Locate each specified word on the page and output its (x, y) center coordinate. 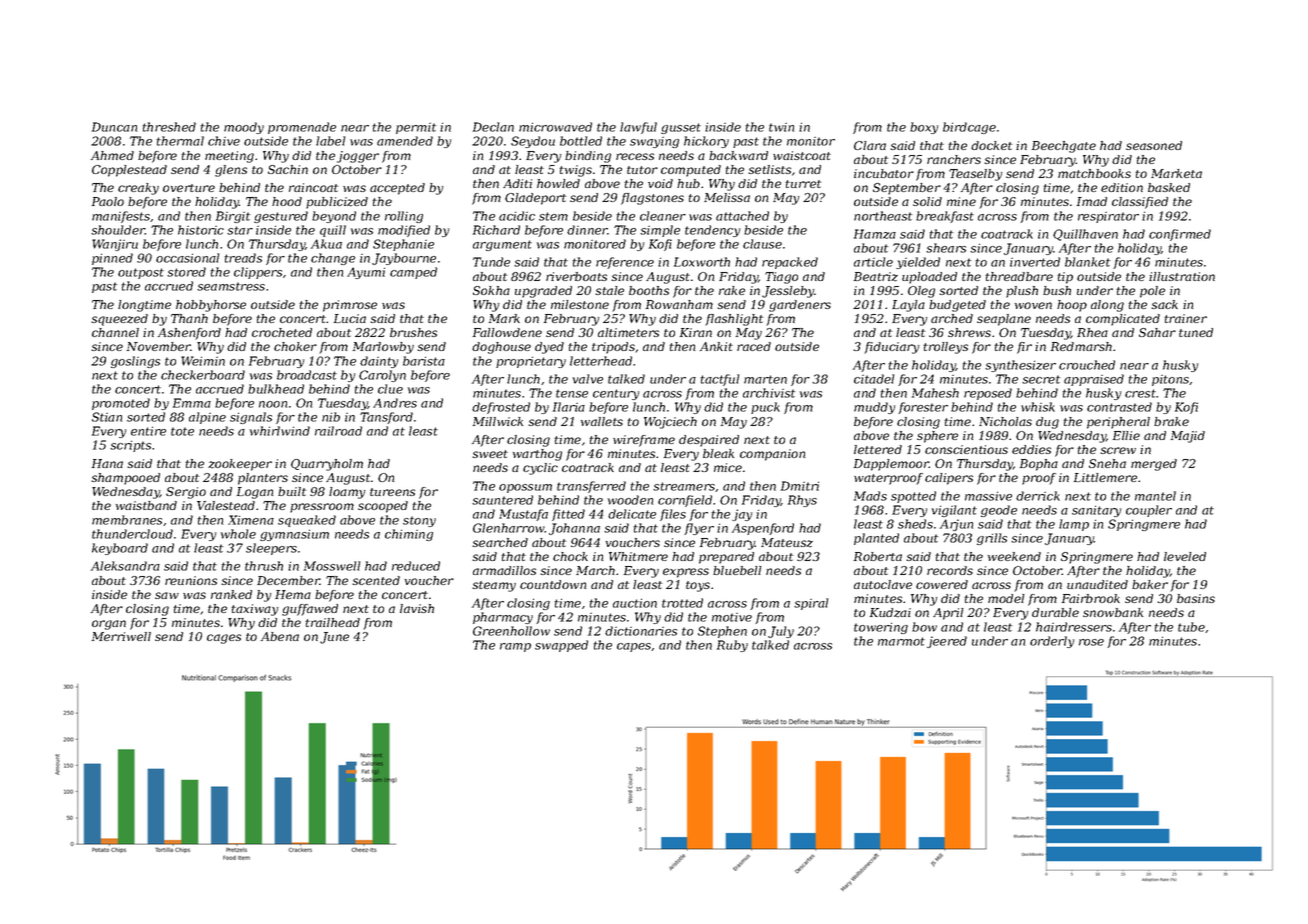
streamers (684, 486)
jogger (358, 157)
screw (1118, 450)
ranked (231, 594)
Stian (107, 417)
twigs (576, 171)
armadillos (504, 570)
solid (927, 201)
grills (992, 539)
